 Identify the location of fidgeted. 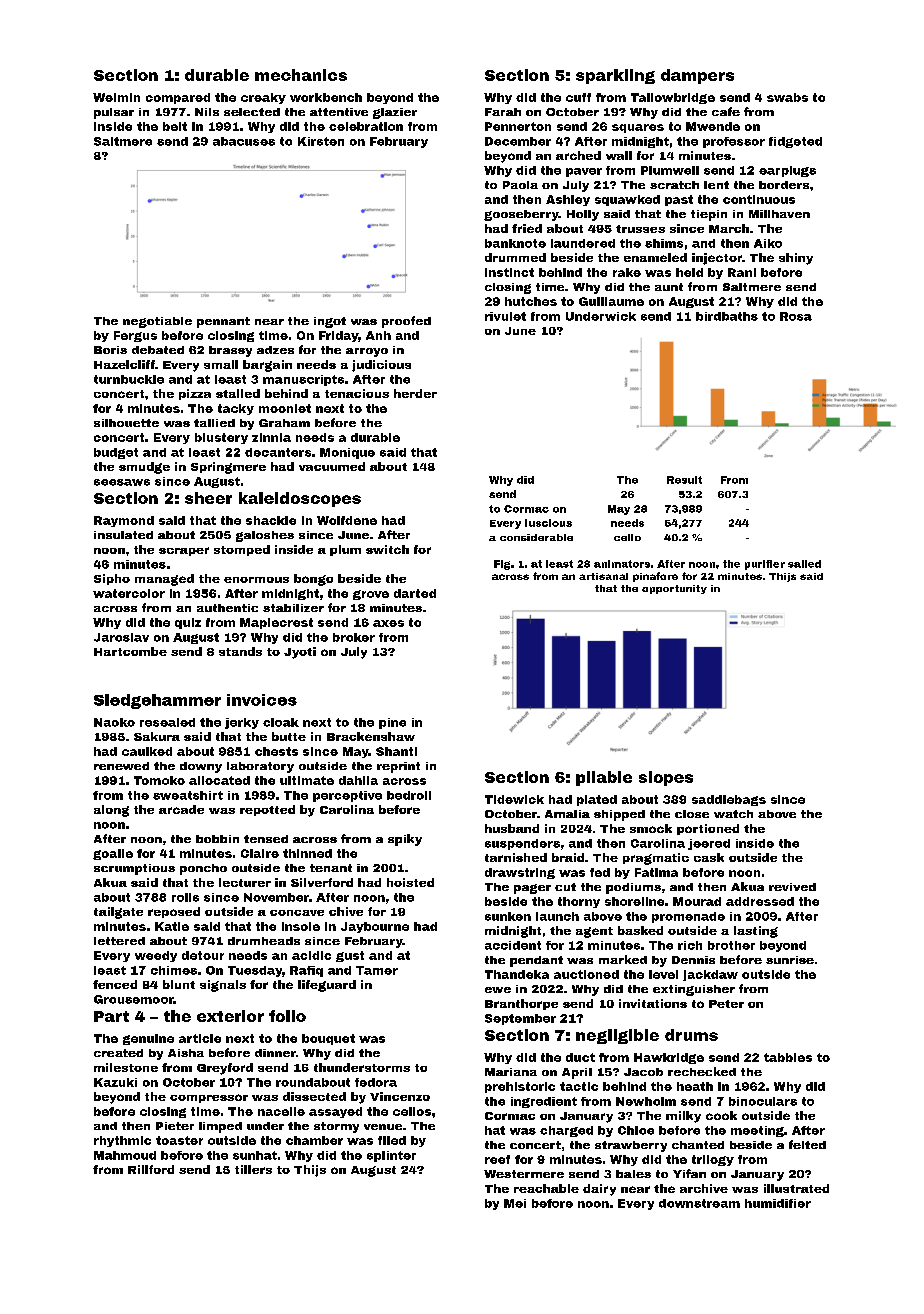
(795, 142).
